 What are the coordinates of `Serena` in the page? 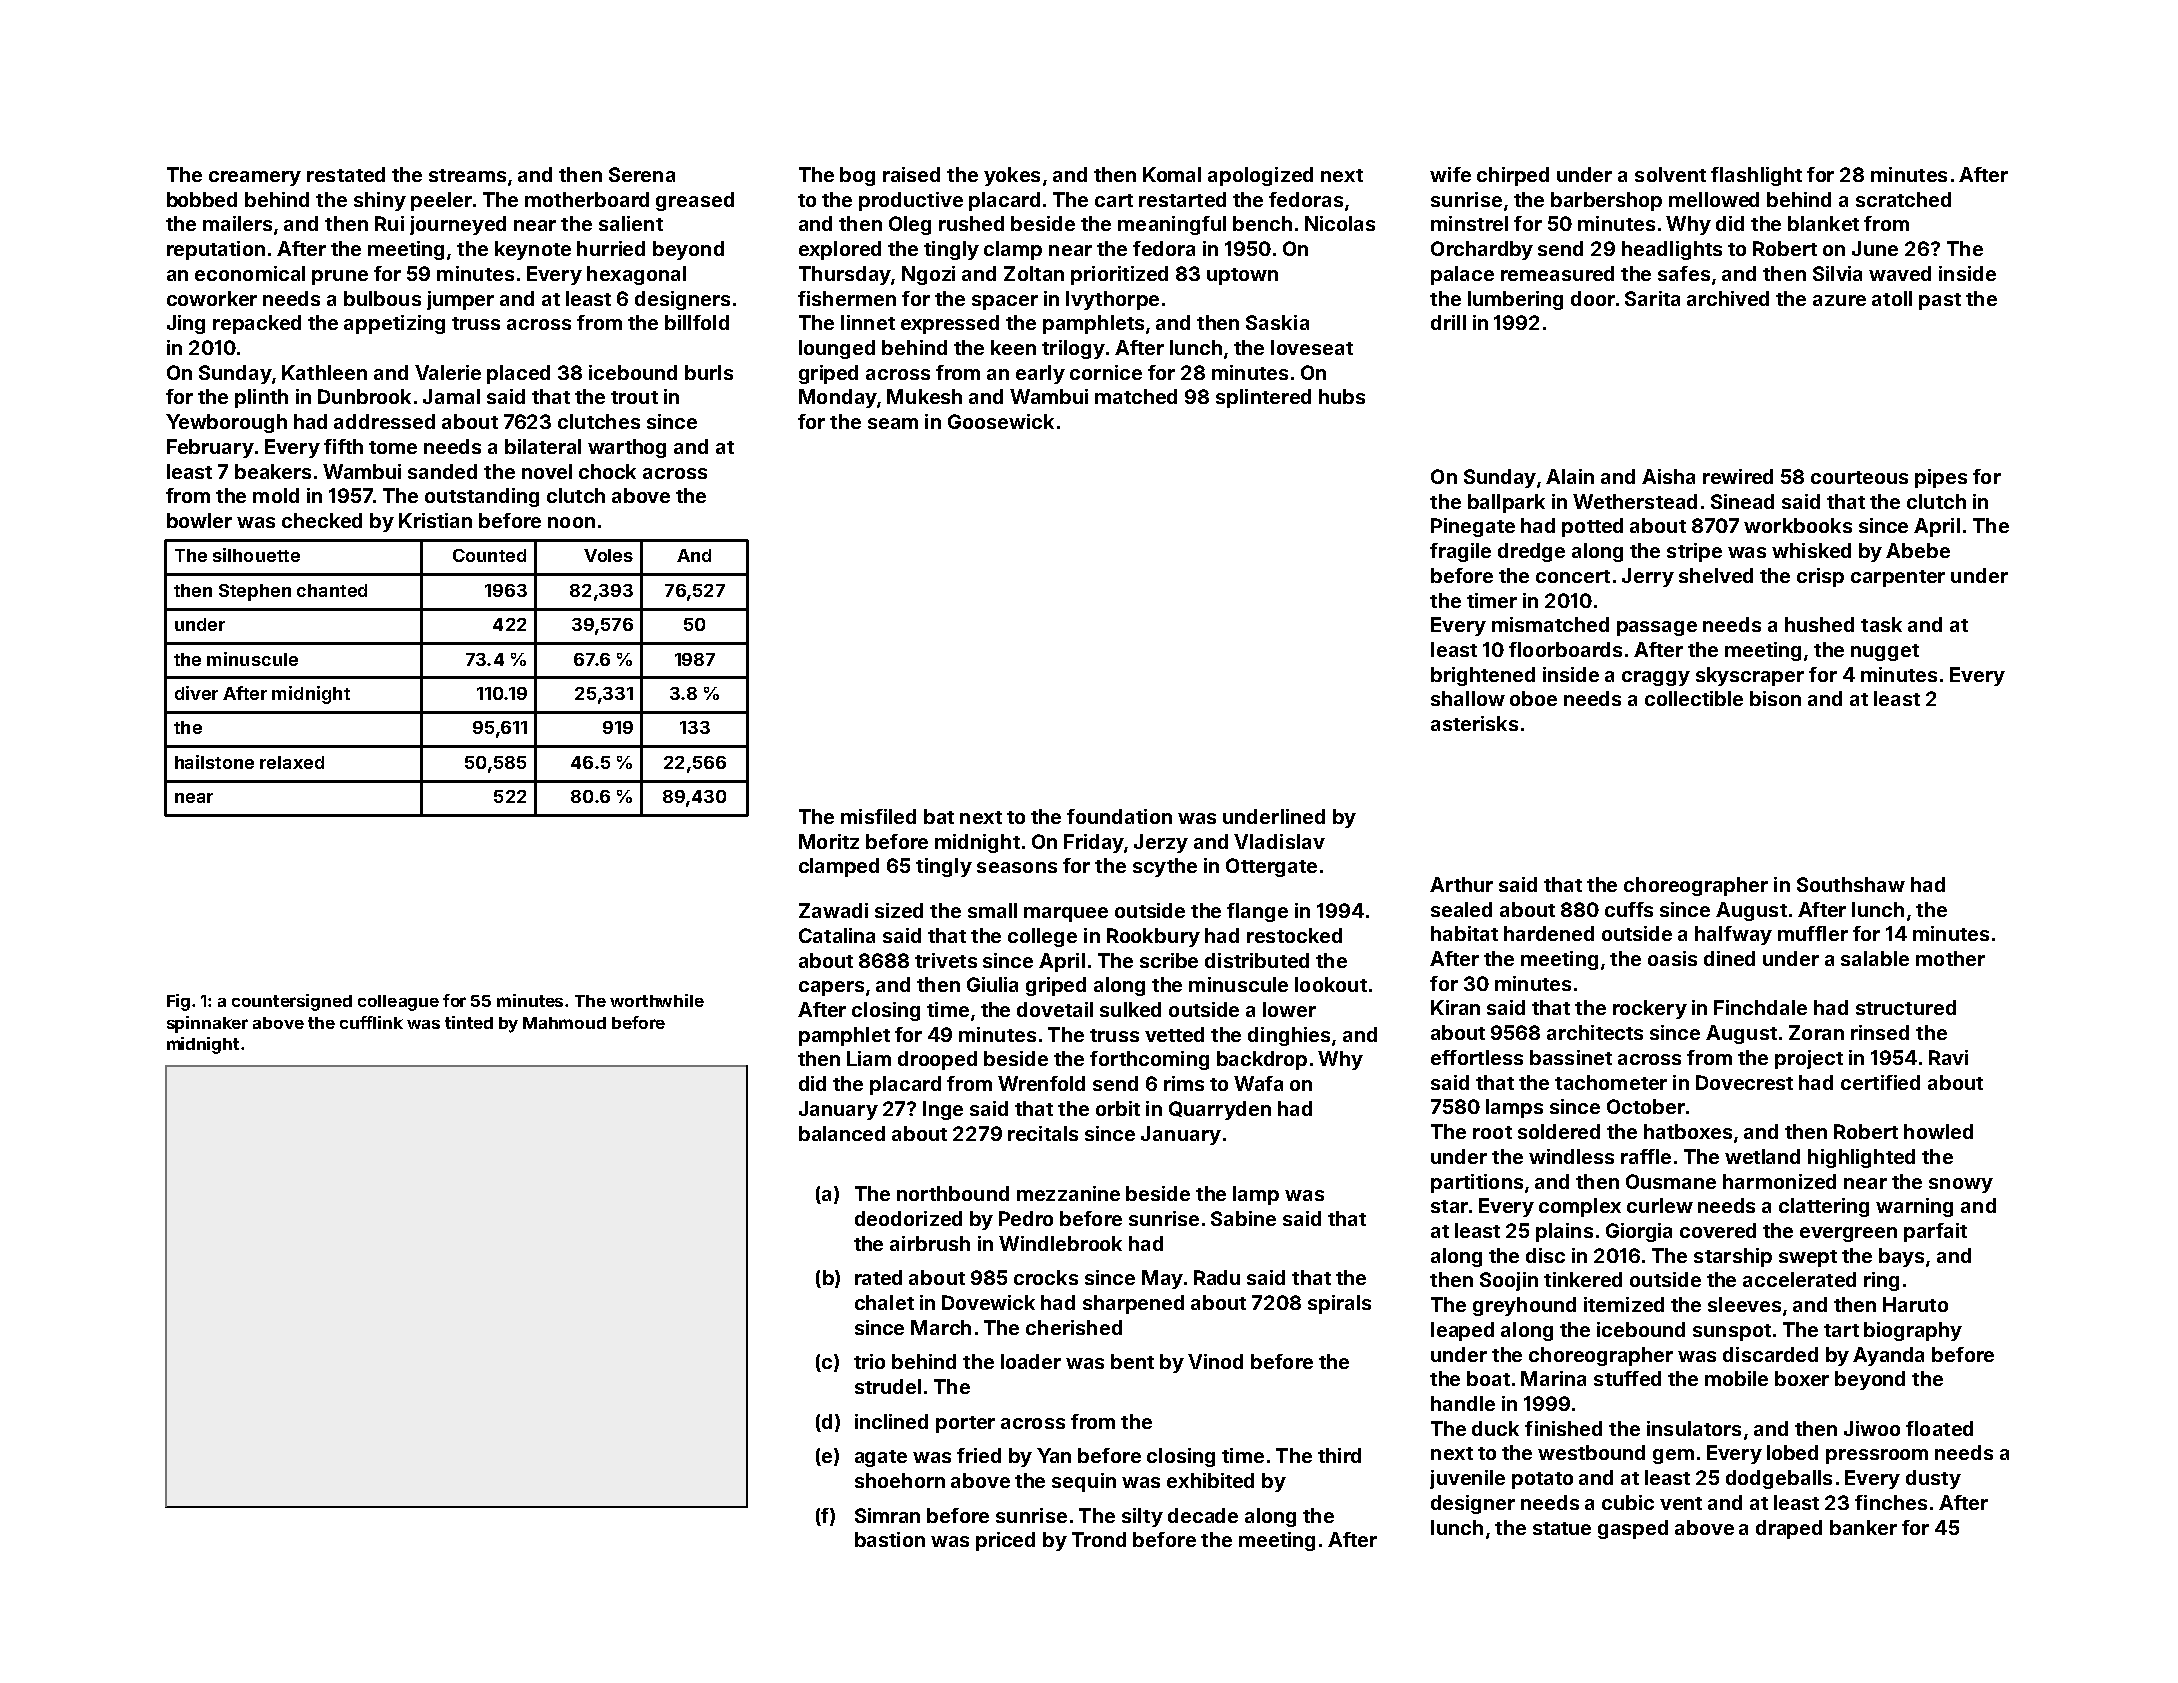 It's located at (642, 174).
